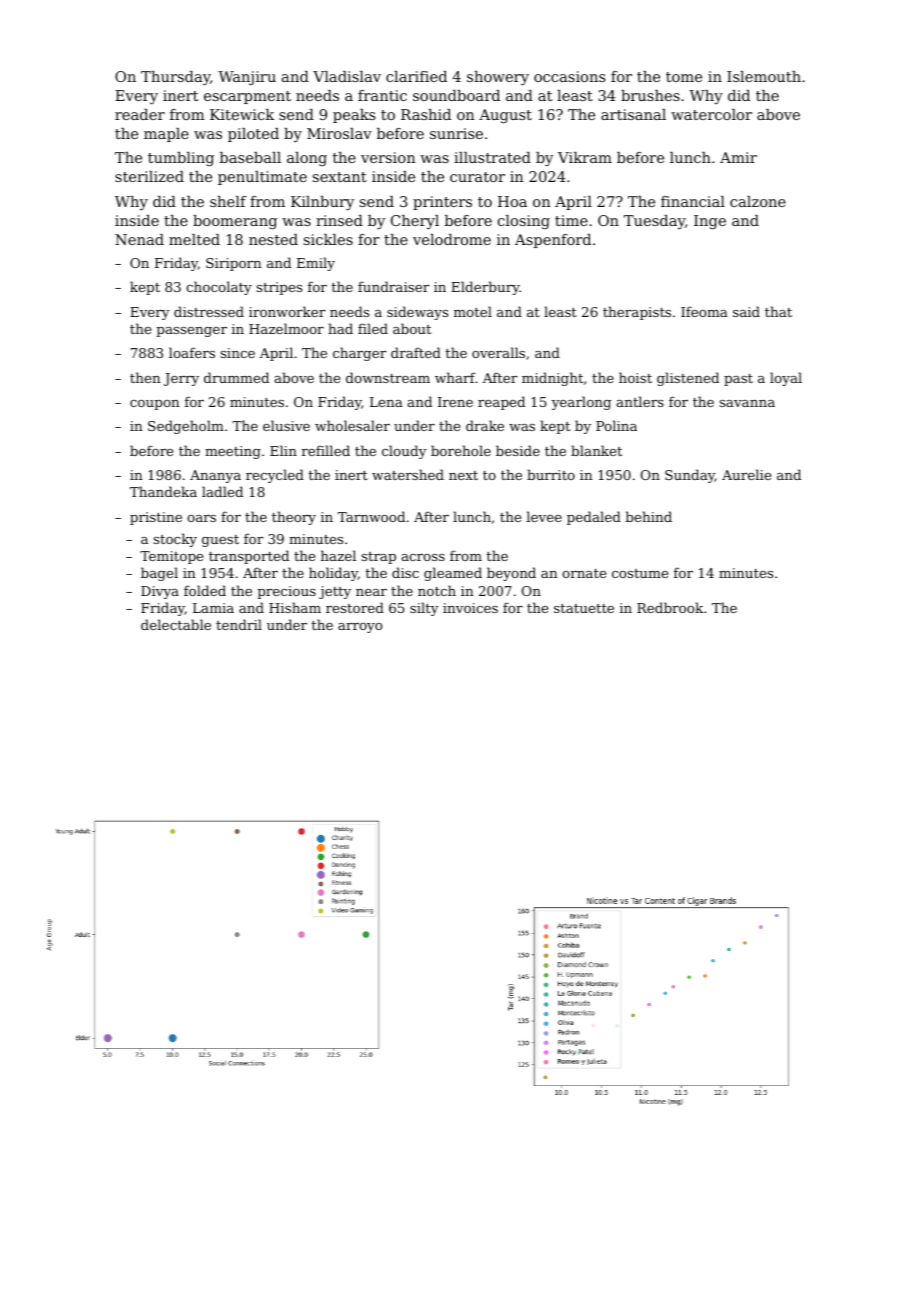 The width and height of the screenshot is (924, 1308). What do you see at coordinates (286, 425) in the screenshot?
I see `elusive` at bounding box center [286, 425].
